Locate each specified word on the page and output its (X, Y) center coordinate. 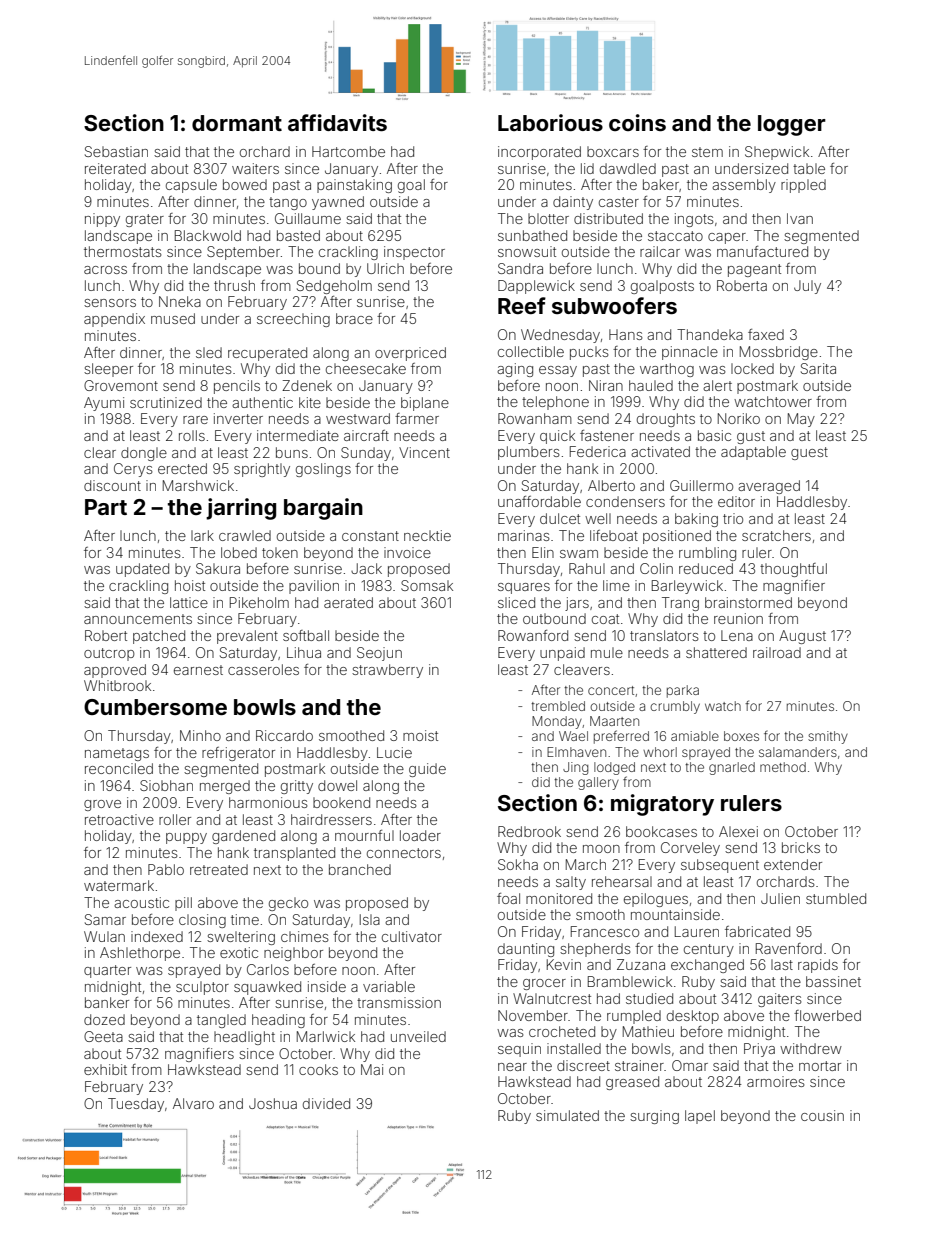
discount (112, 485)
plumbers (529, 453)
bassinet (833, 981)
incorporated (539, 153)
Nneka (180, 301)
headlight (244, 1038)
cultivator (412, 936)
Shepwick (777, 153)
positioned (677, 537)
